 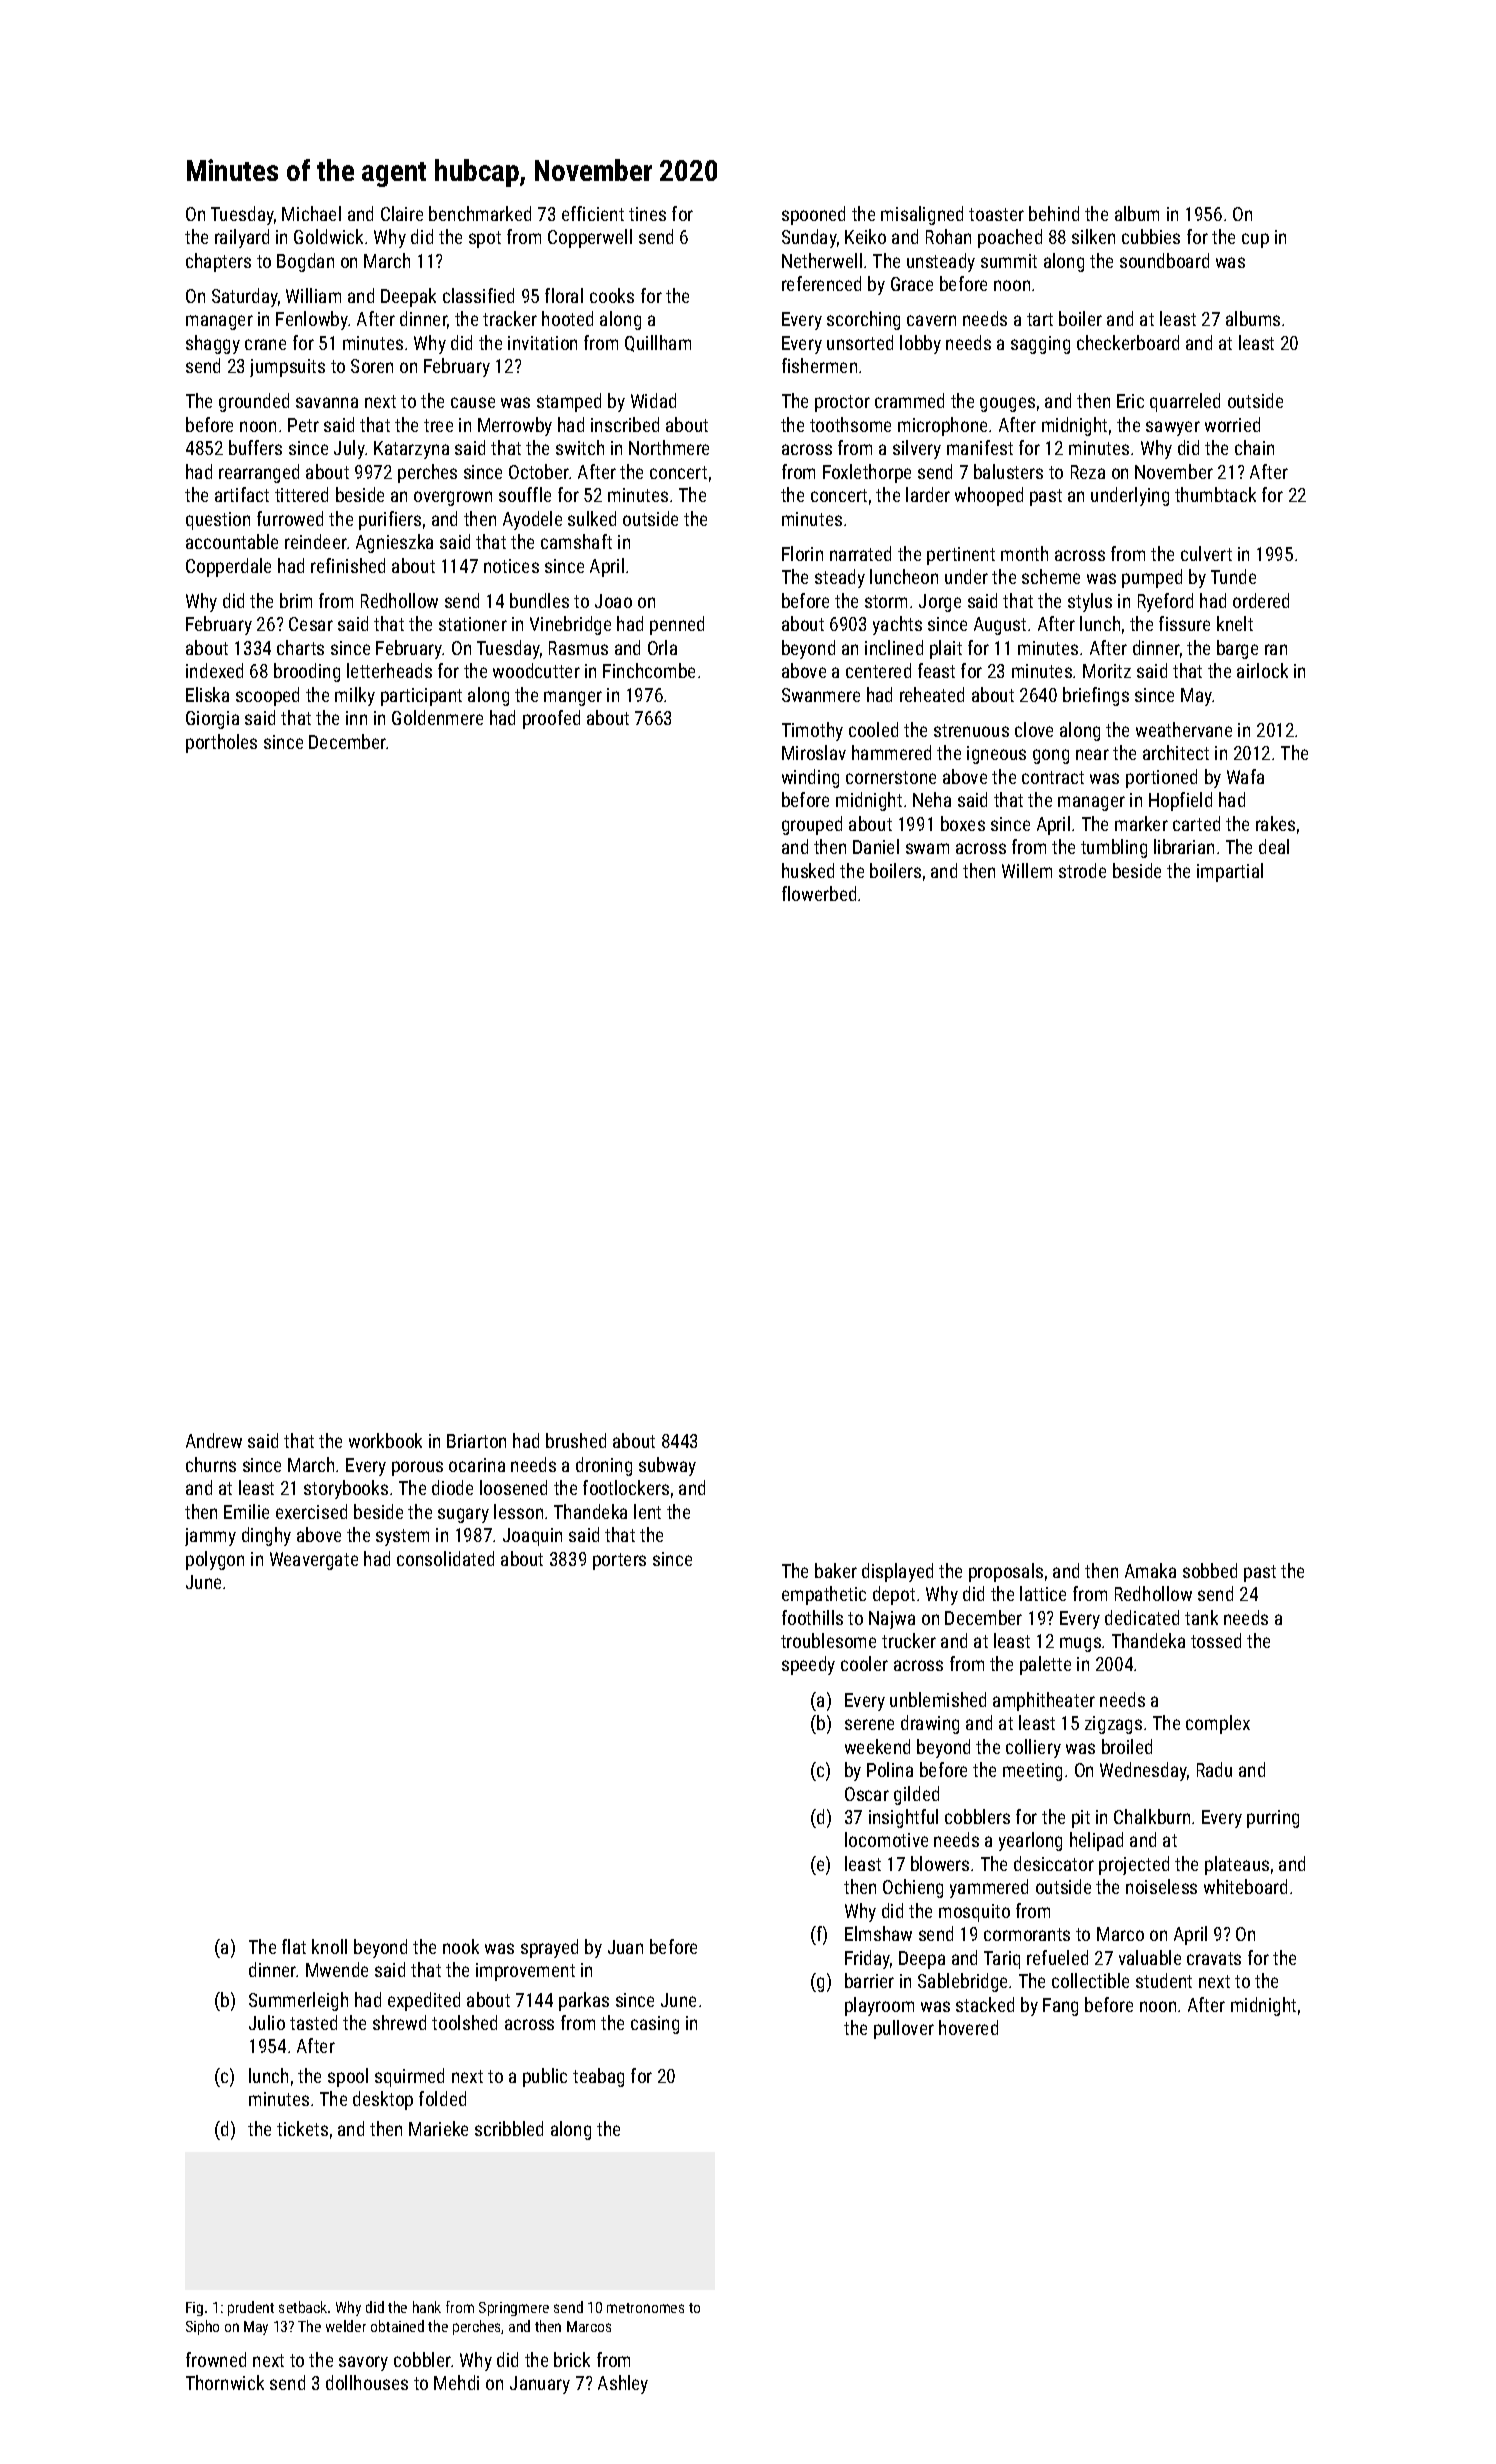 I want to click on Thornwick, so click(x=225, y=2382).
